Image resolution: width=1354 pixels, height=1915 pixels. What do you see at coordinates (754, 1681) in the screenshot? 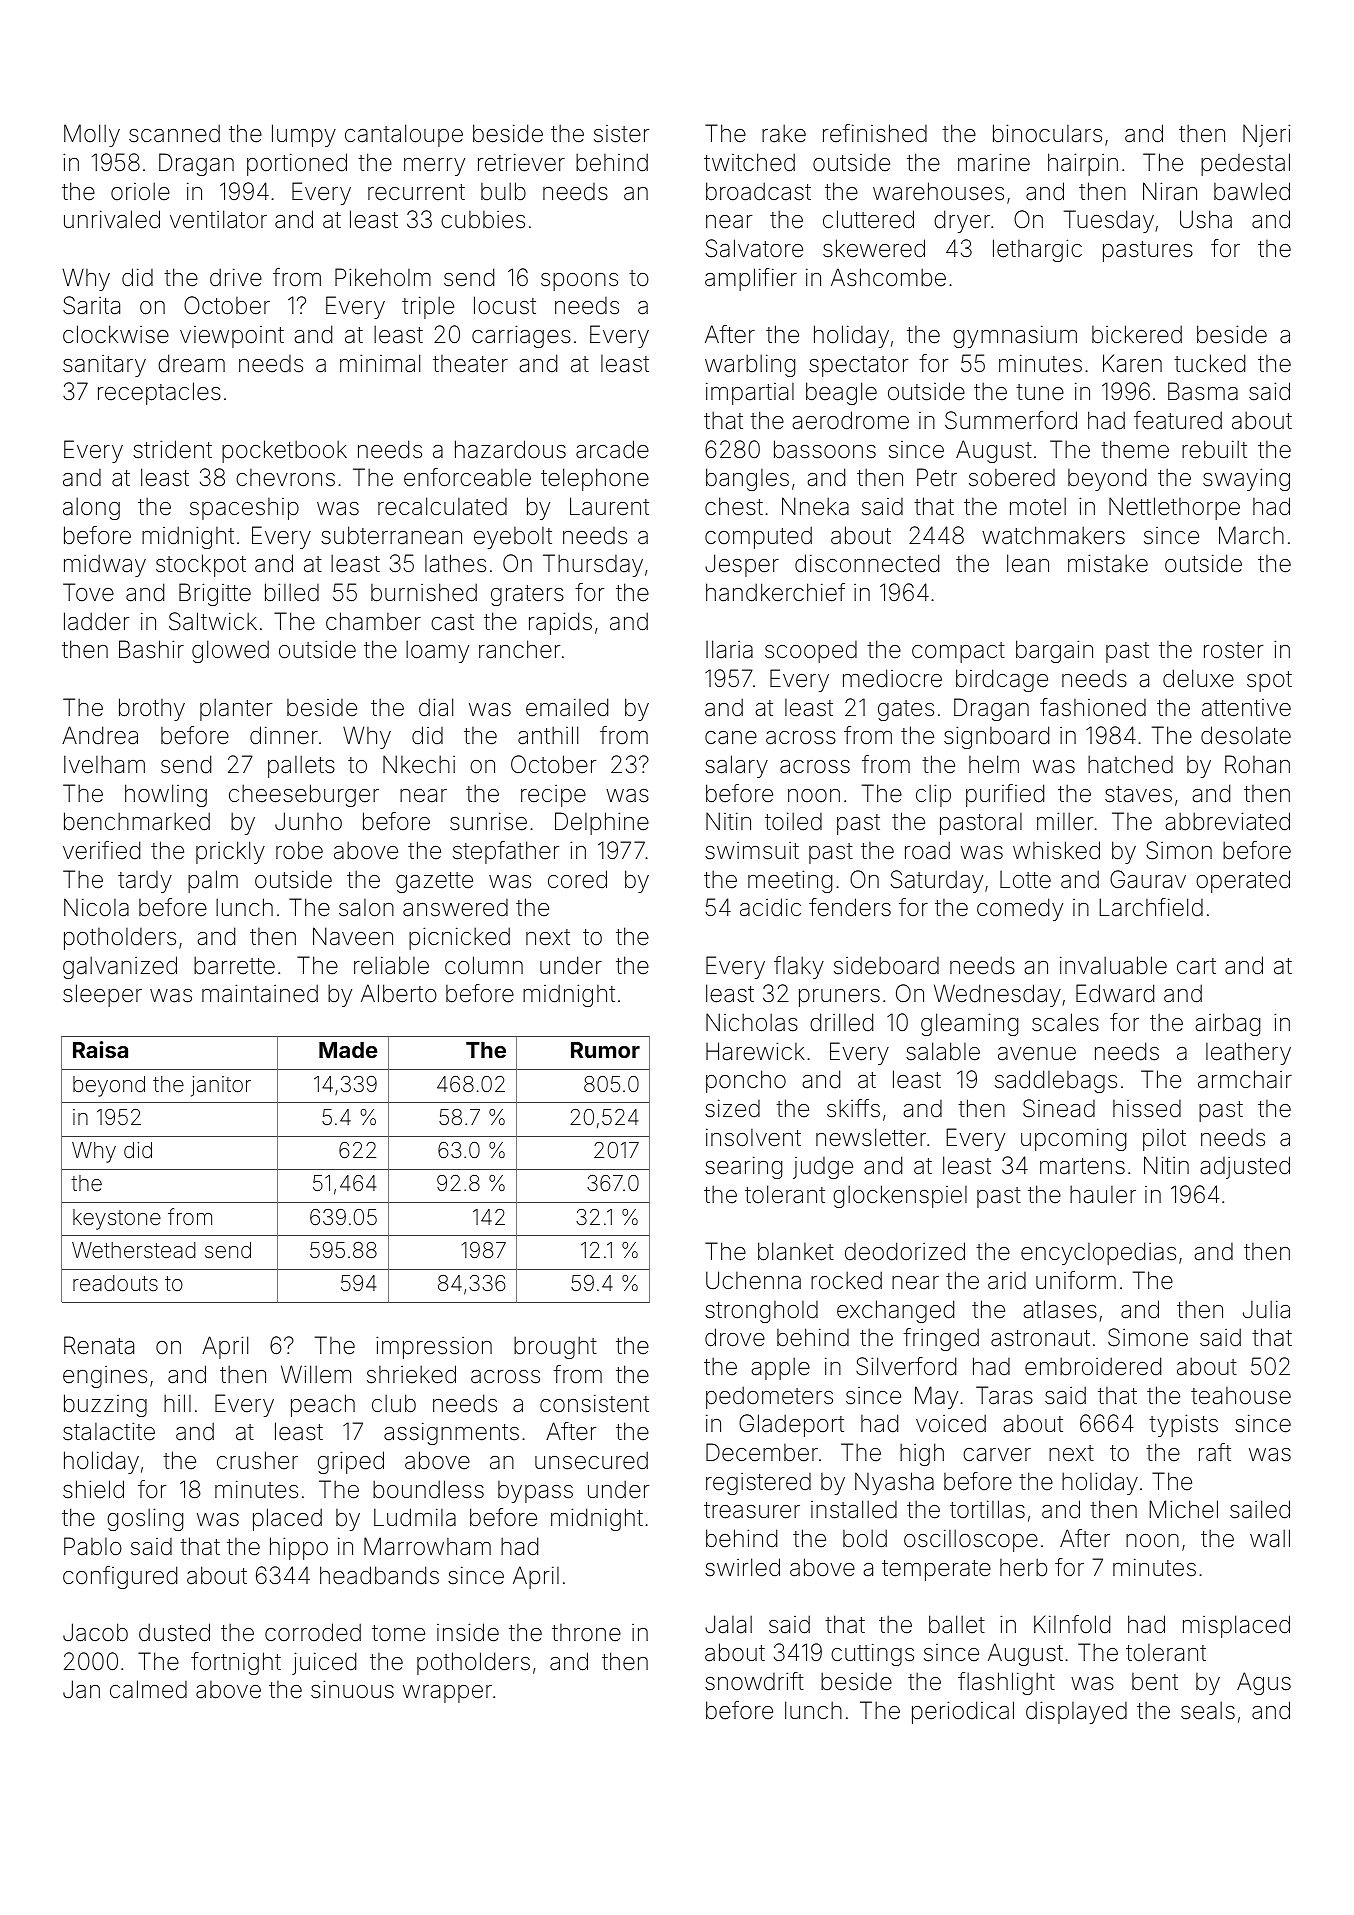
I see `snowdrift` at bounding box center [754, 1681].
